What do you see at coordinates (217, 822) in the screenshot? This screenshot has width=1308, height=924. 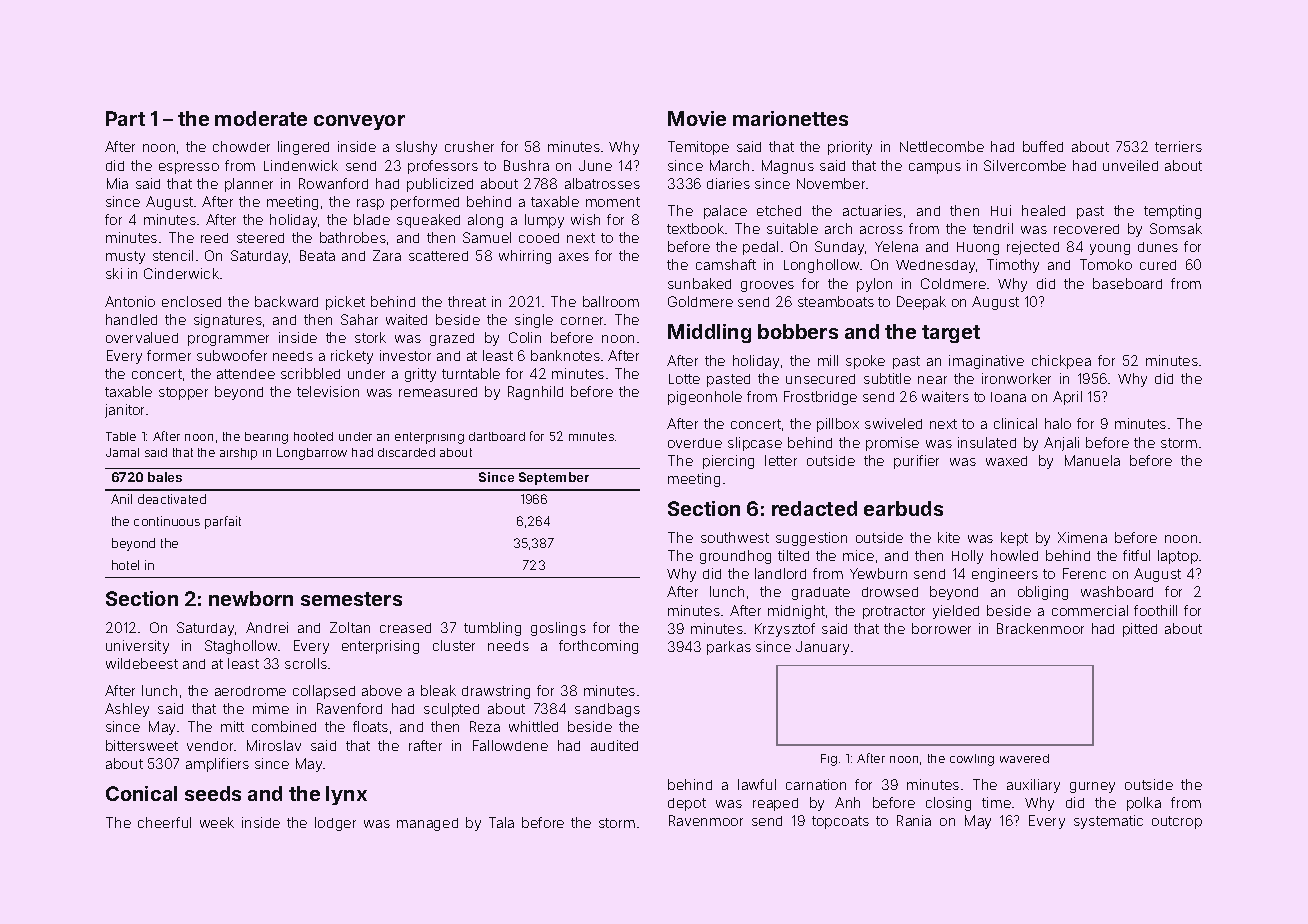 I see `week` at bounding box center [217, 822].
